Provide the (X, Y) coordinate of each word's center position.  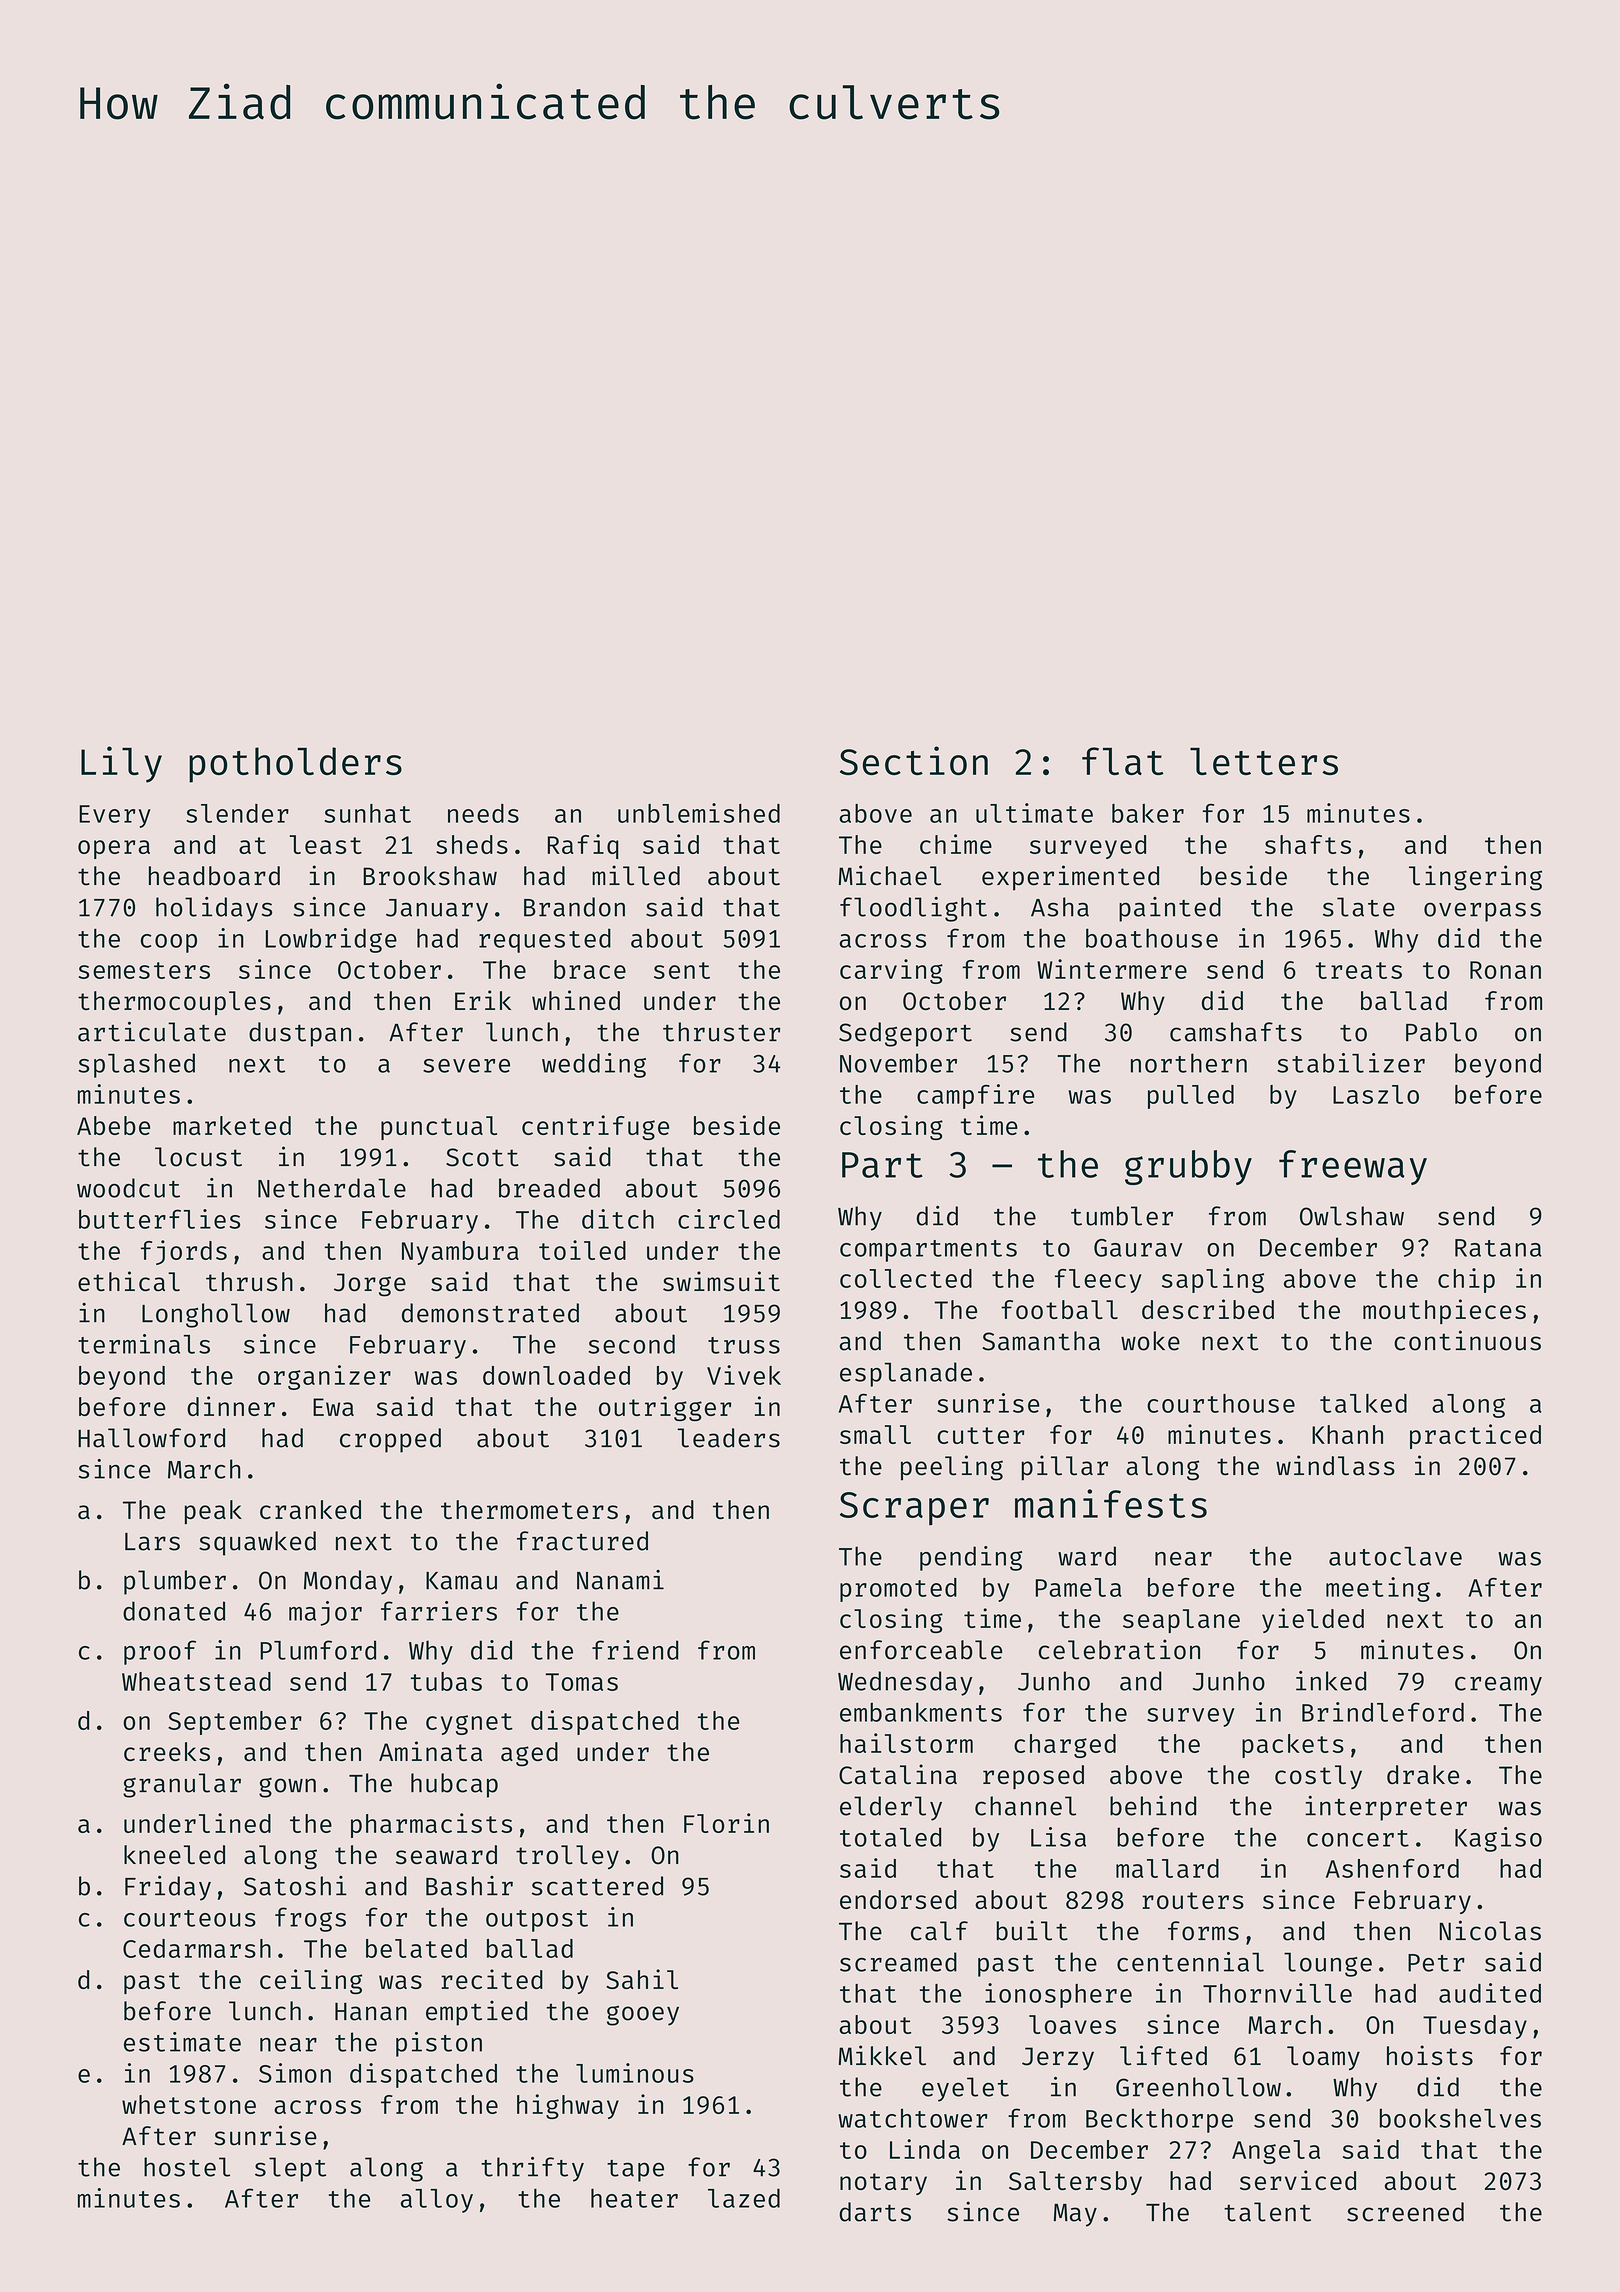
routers (1193, 1900)
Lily (121, 764)
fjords (184, 1252)
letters (1264, 761)
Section (914, 760)
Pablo (1441, 1032)
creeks (167, 1751)
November (898, 1063)
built (1032, 1930)
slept (290, 2169)
